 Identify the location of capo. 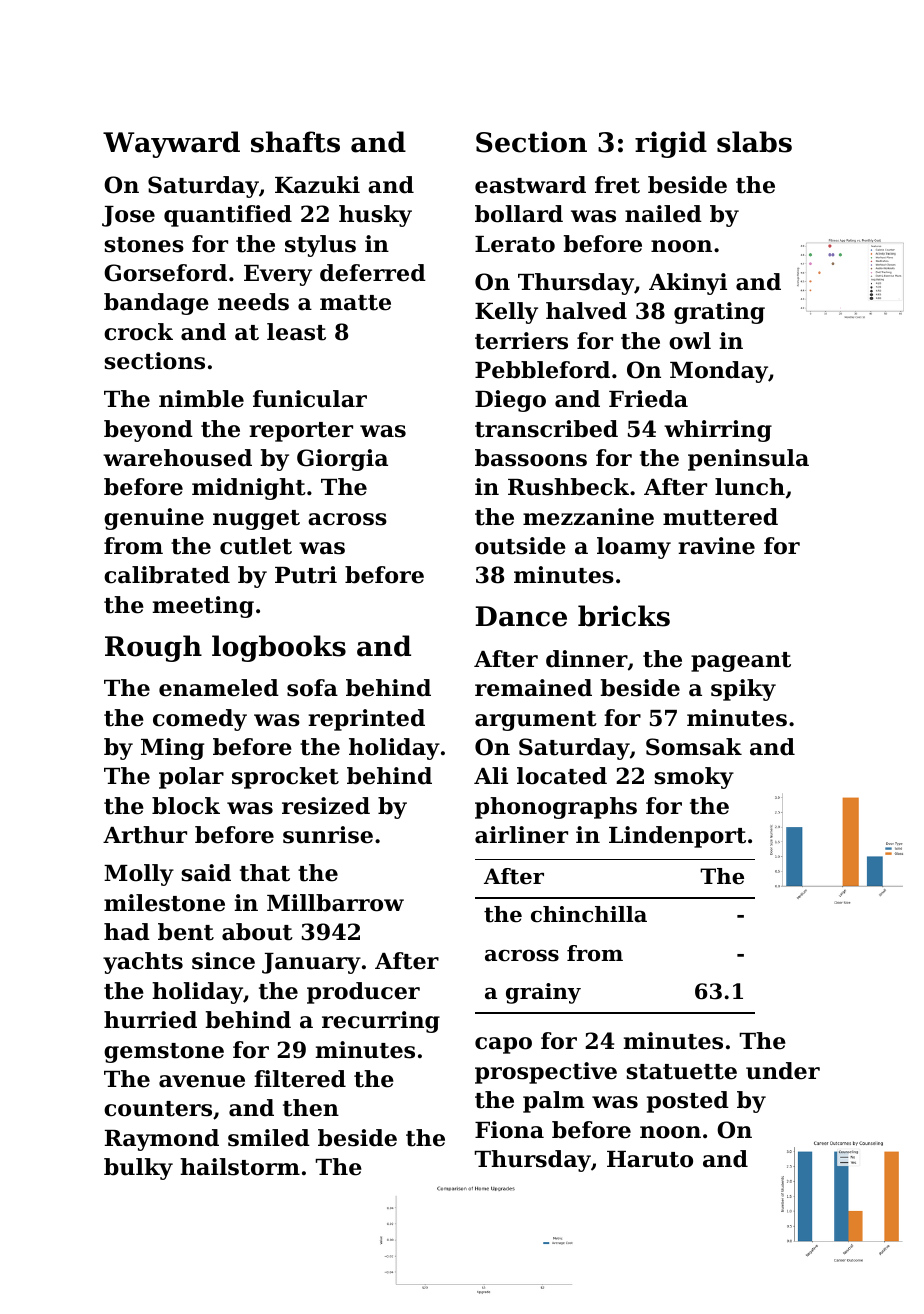
(503, 1045).
